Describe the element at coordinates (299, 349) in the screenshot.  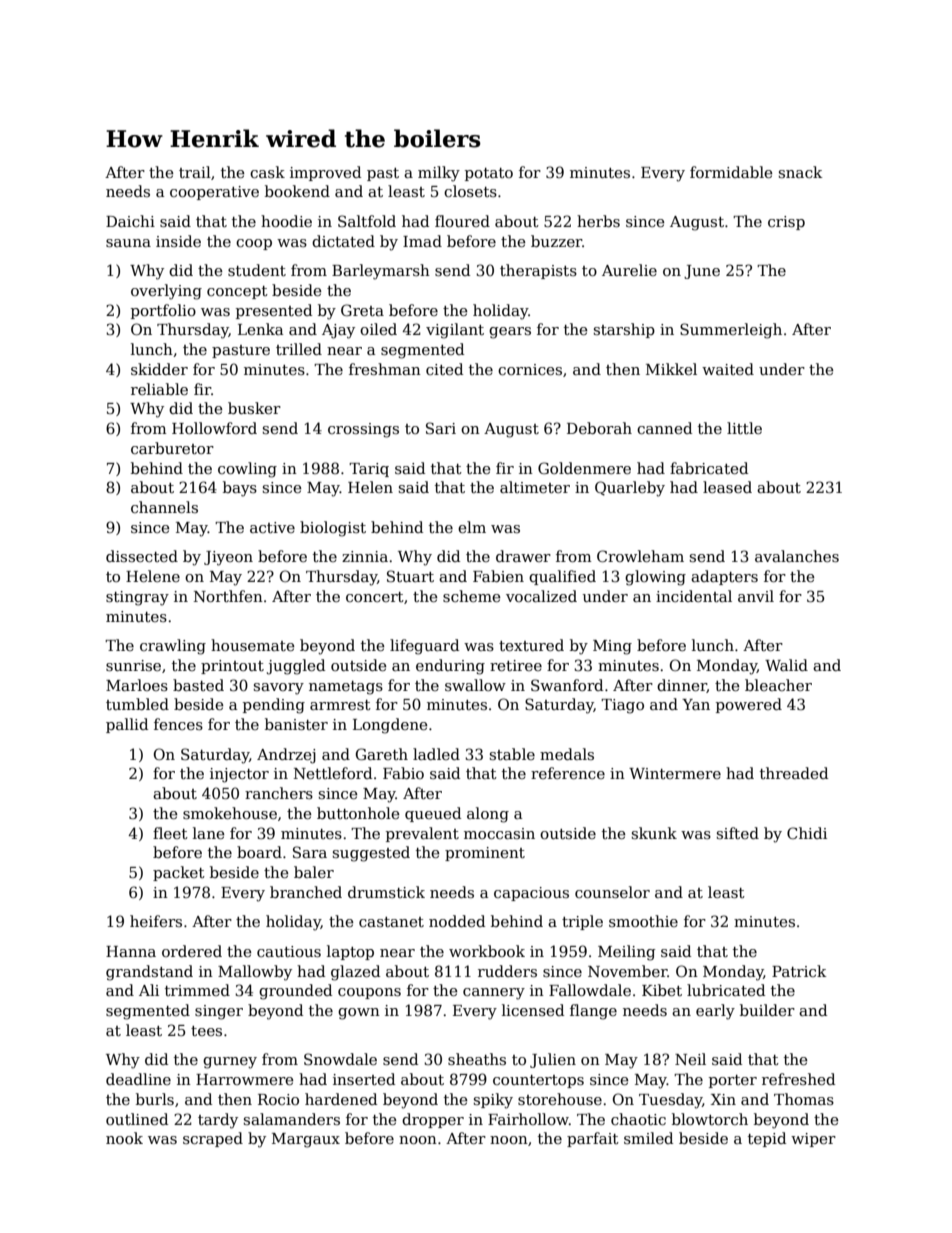
I see `trilled` at that location.
